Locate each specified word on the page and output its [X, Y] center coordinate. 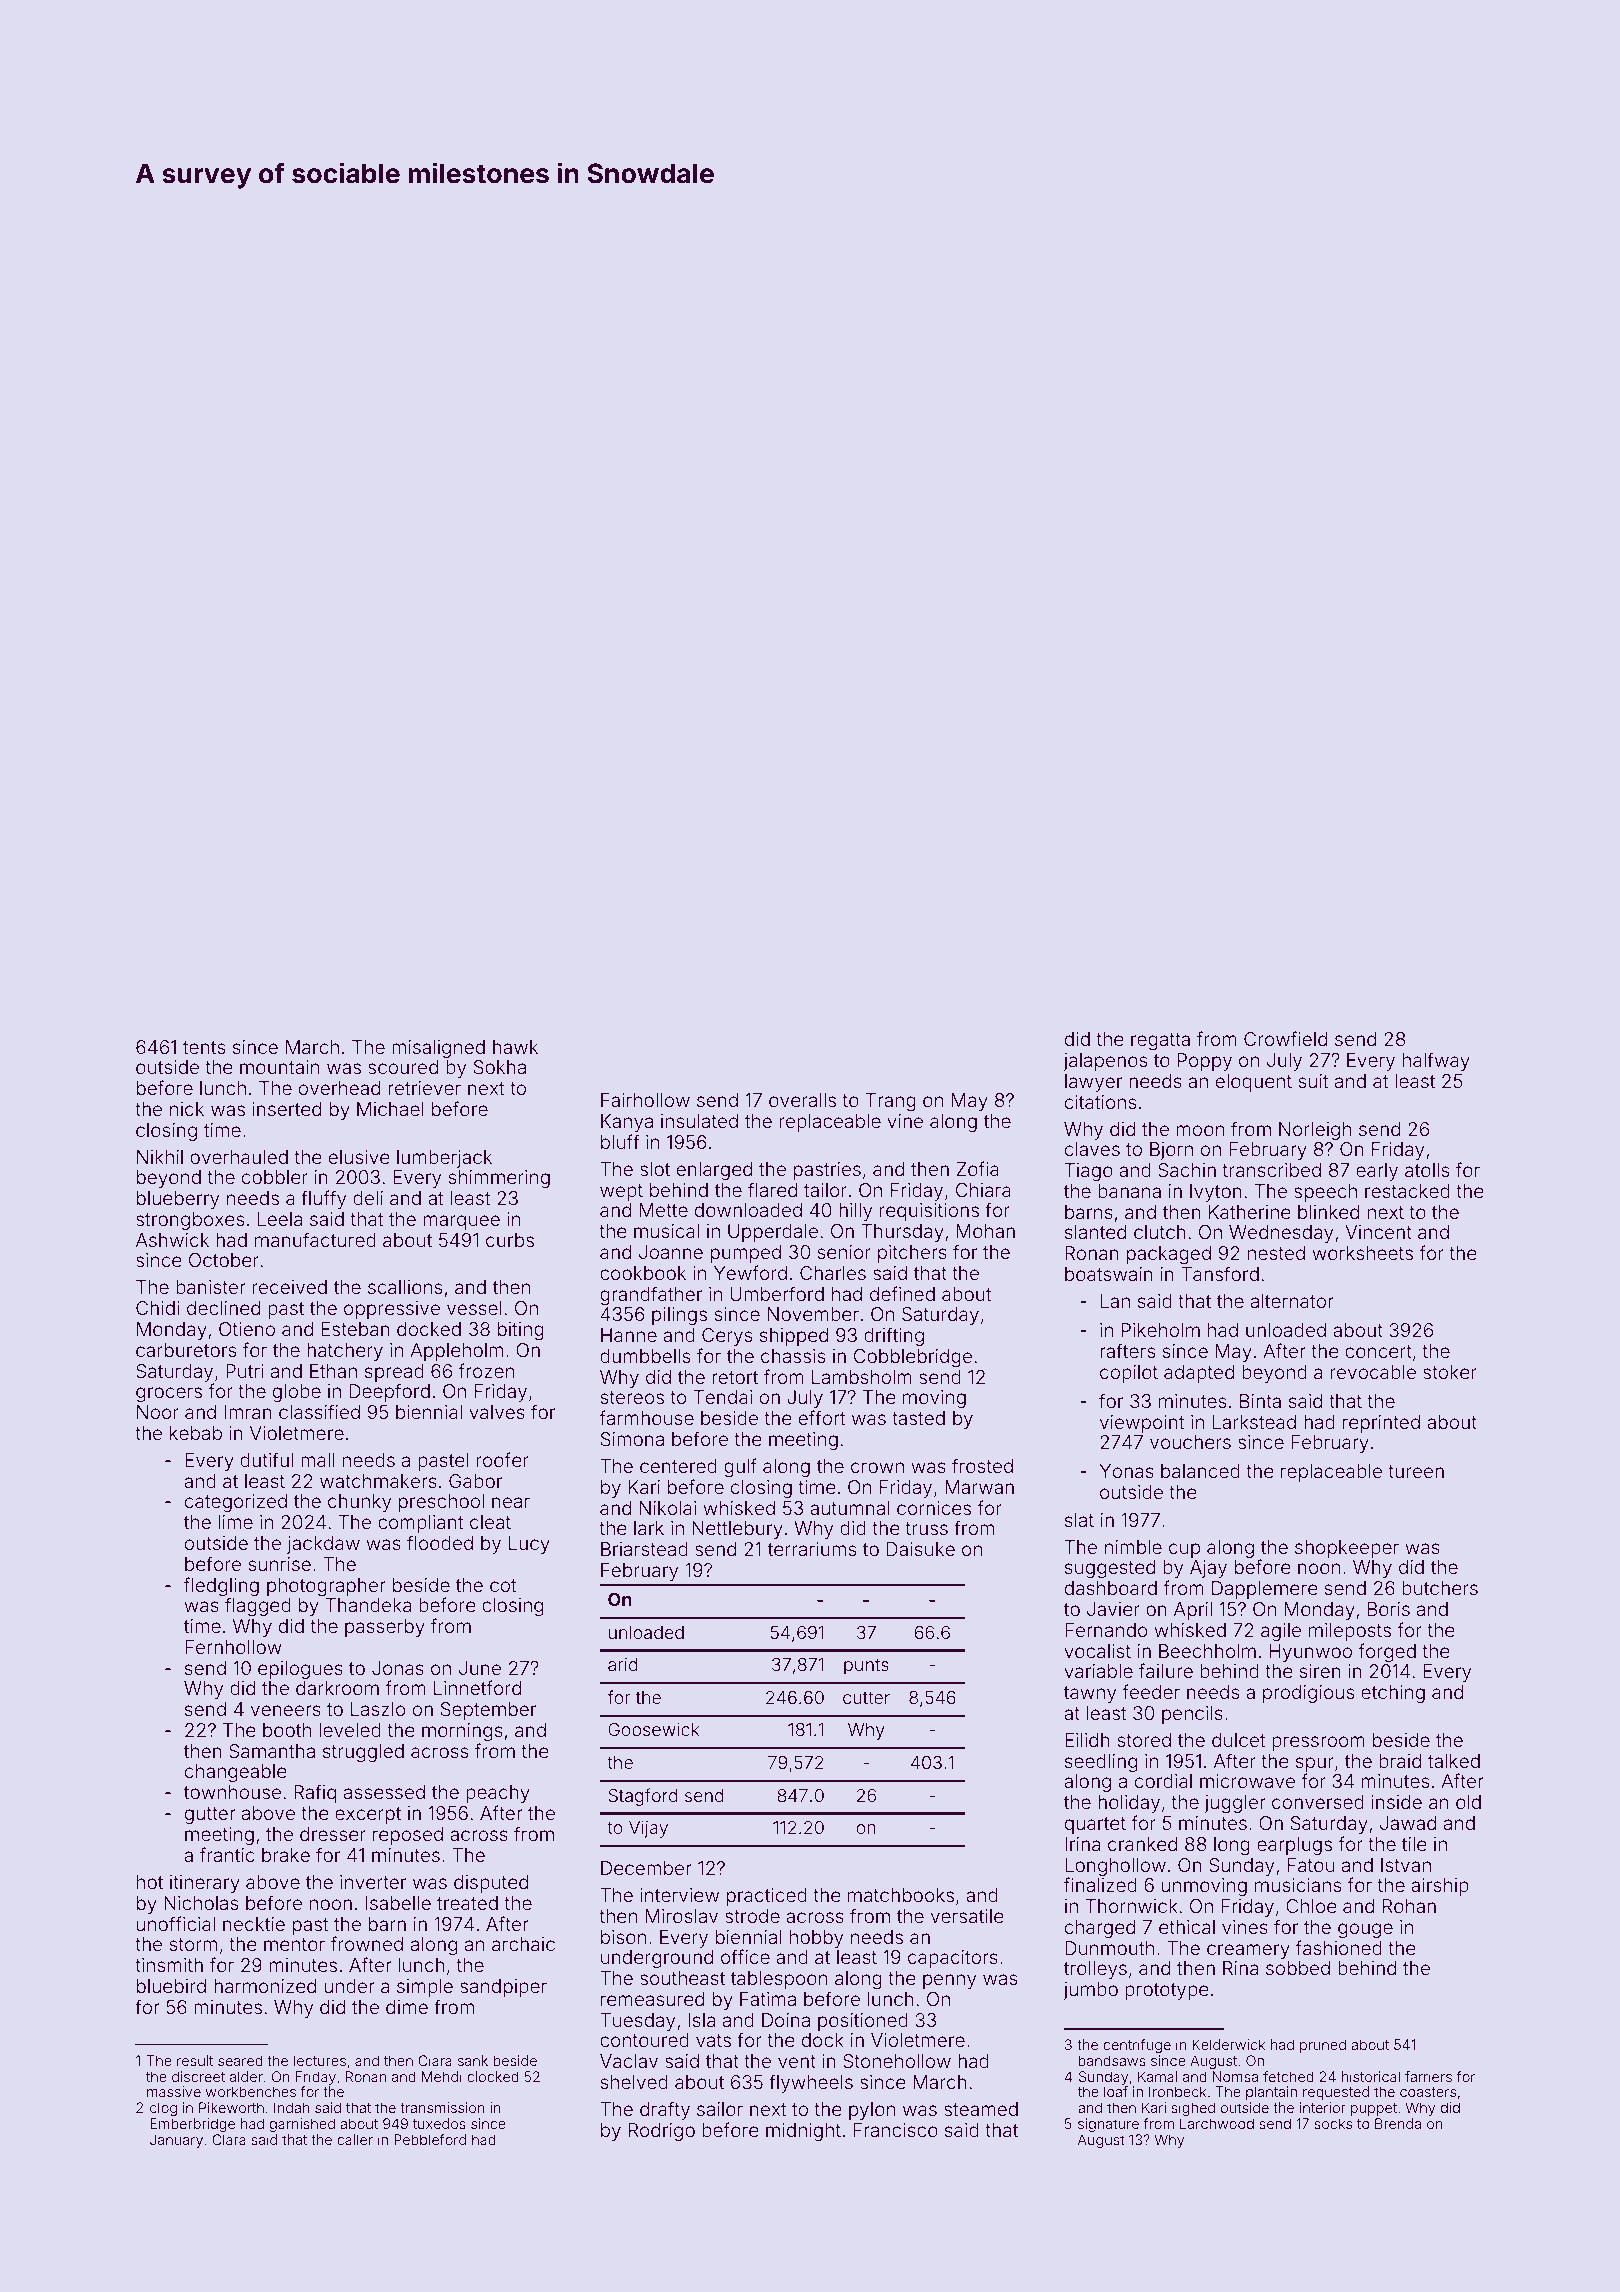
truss [927, 1528]
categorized [236, 1503]
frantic [227, 1854]
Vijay [648, 1829]
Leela [280, 1219]
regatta [1160, 1041]
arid [623, 1664]
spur [1315, 1764]
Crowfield [1285, 1038]
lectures [320, 2060]
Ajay [1208, 1569]
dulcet [1238, 1740]
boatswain [1109, 1274]
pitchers [912, 1254]
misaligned [438, 1049]
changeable [236, 1773]
